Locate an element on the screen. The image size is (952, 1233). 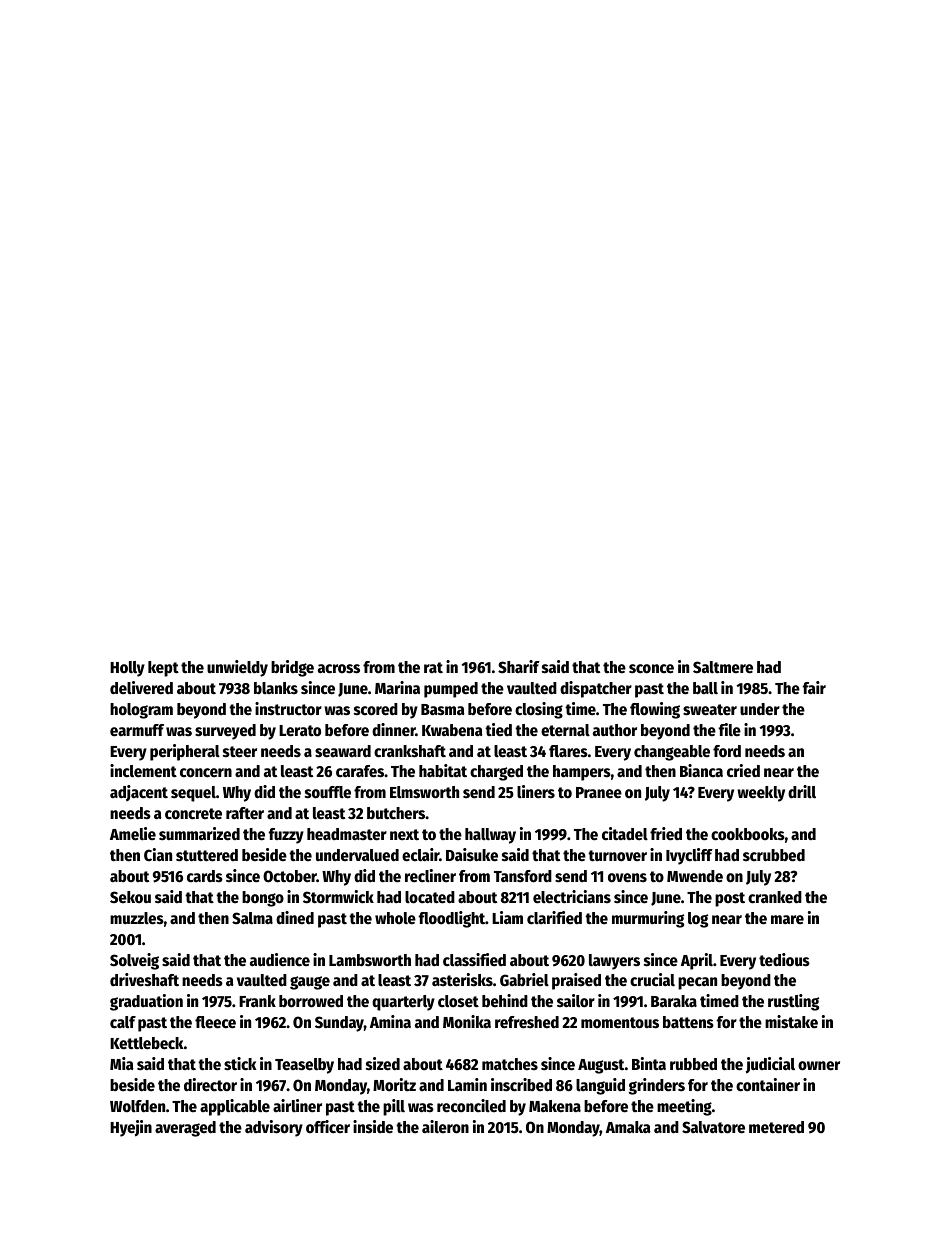
inside is located at coordinates (373, 1127).
